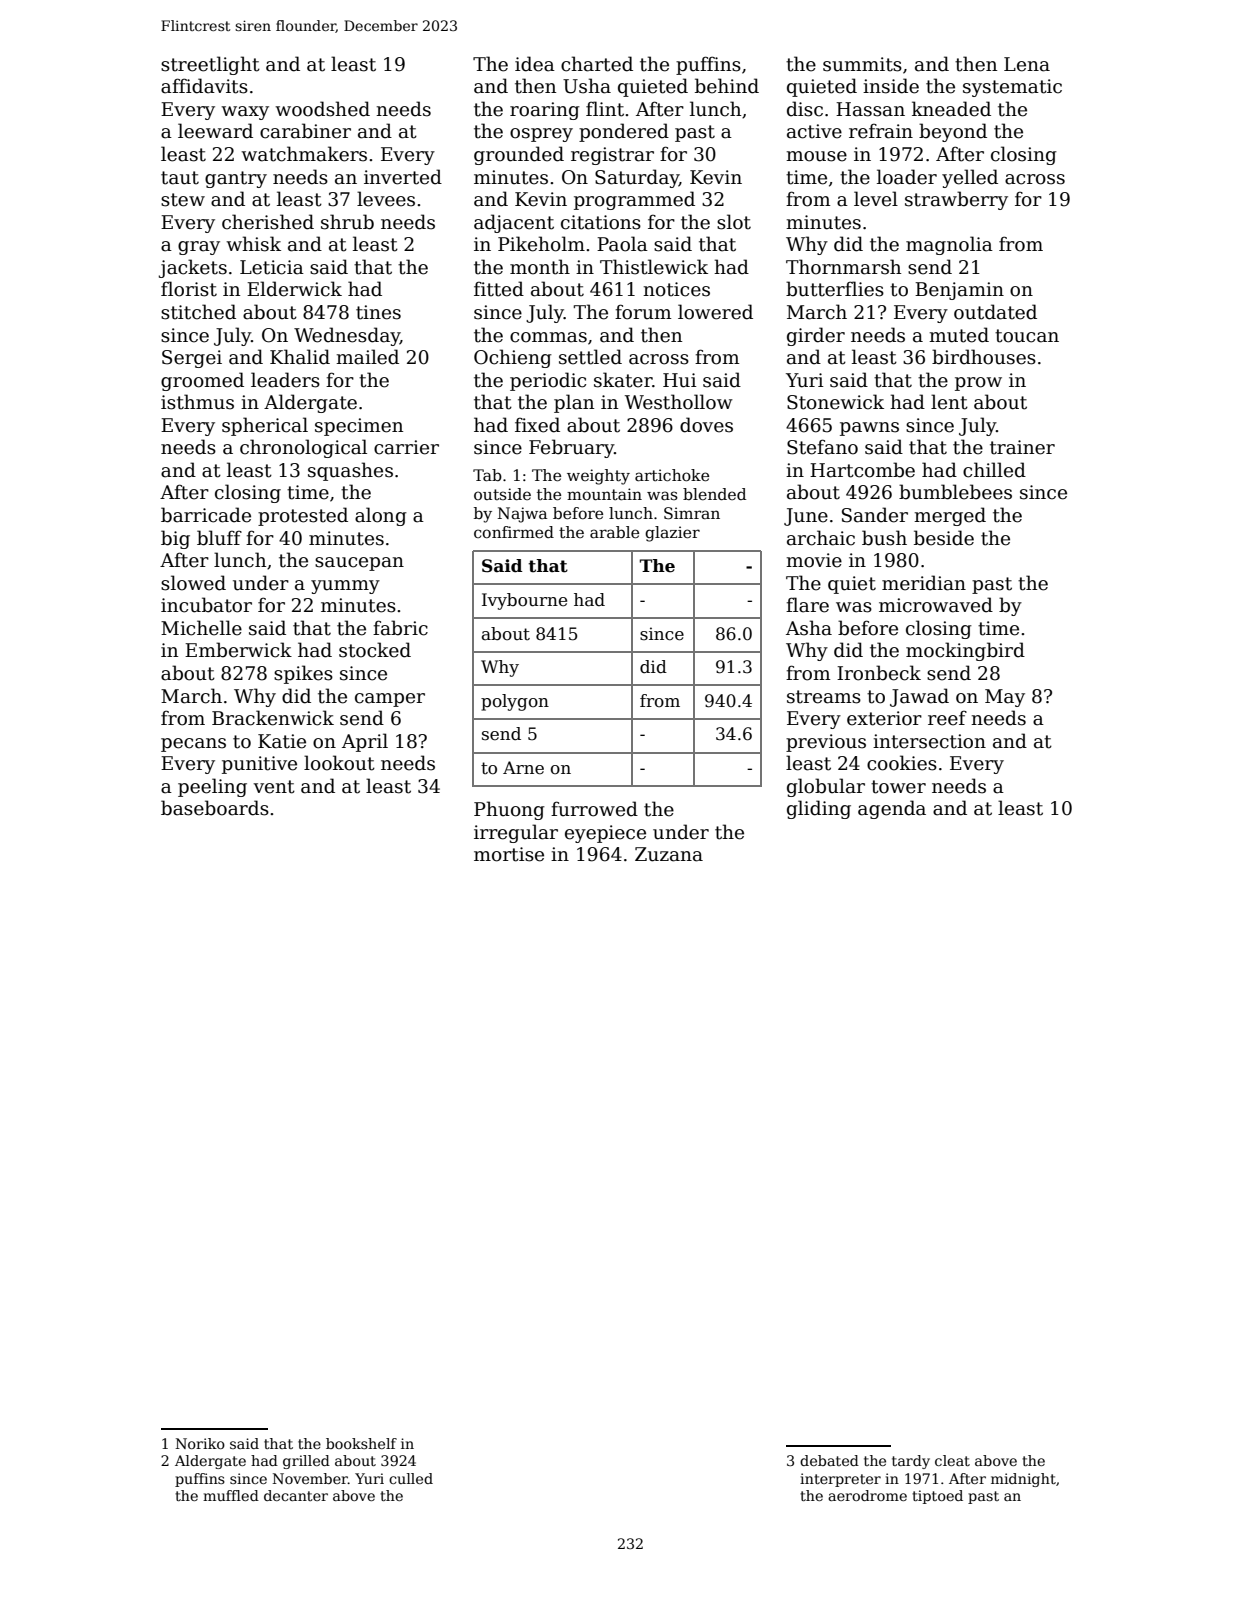  Describe the element at coordinates (867, 1495) in the document. I see `aerodrome` at that location.
